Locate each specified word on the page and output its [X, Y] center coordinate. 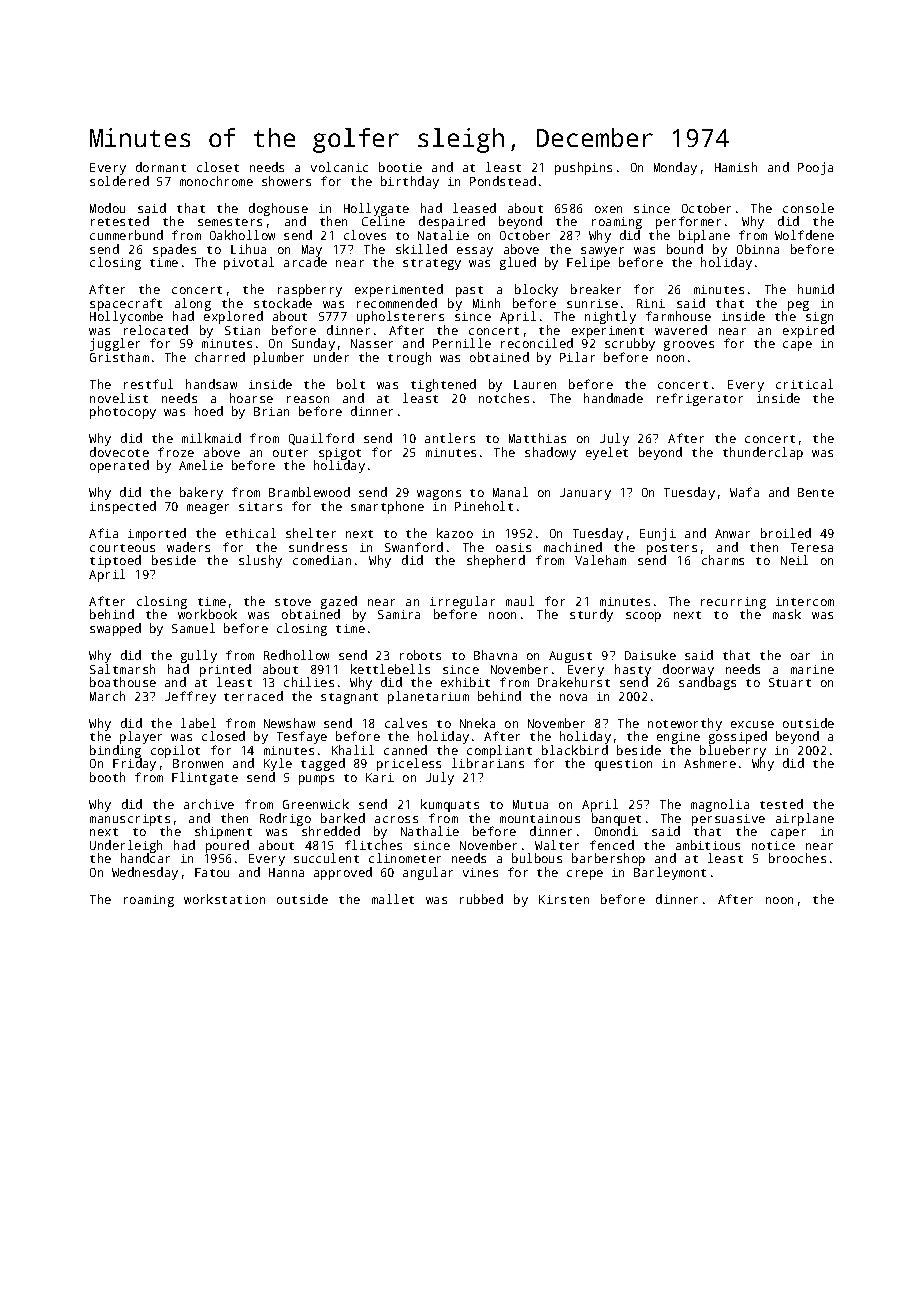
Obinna [758, 249]
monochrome [216, 181]
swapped [115, 629]
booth [107, 777]
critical [804, 384]
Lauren [535, 384]
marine [812, 669]
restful [148, 384]
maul [520, 601]
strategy [432, 264]
